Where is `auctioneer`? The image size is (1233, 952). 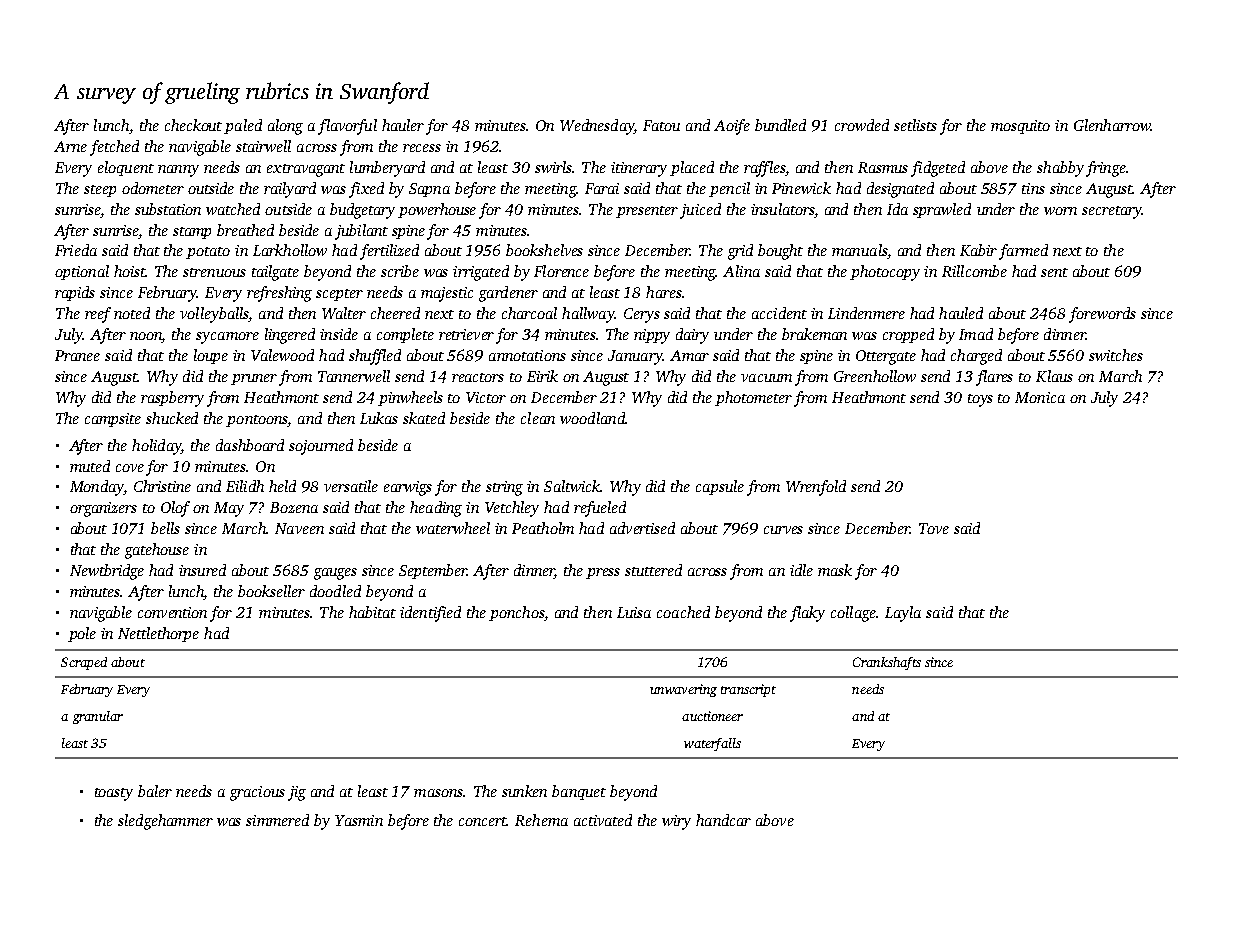
auctioneer is located at coordinates (712, 716).
